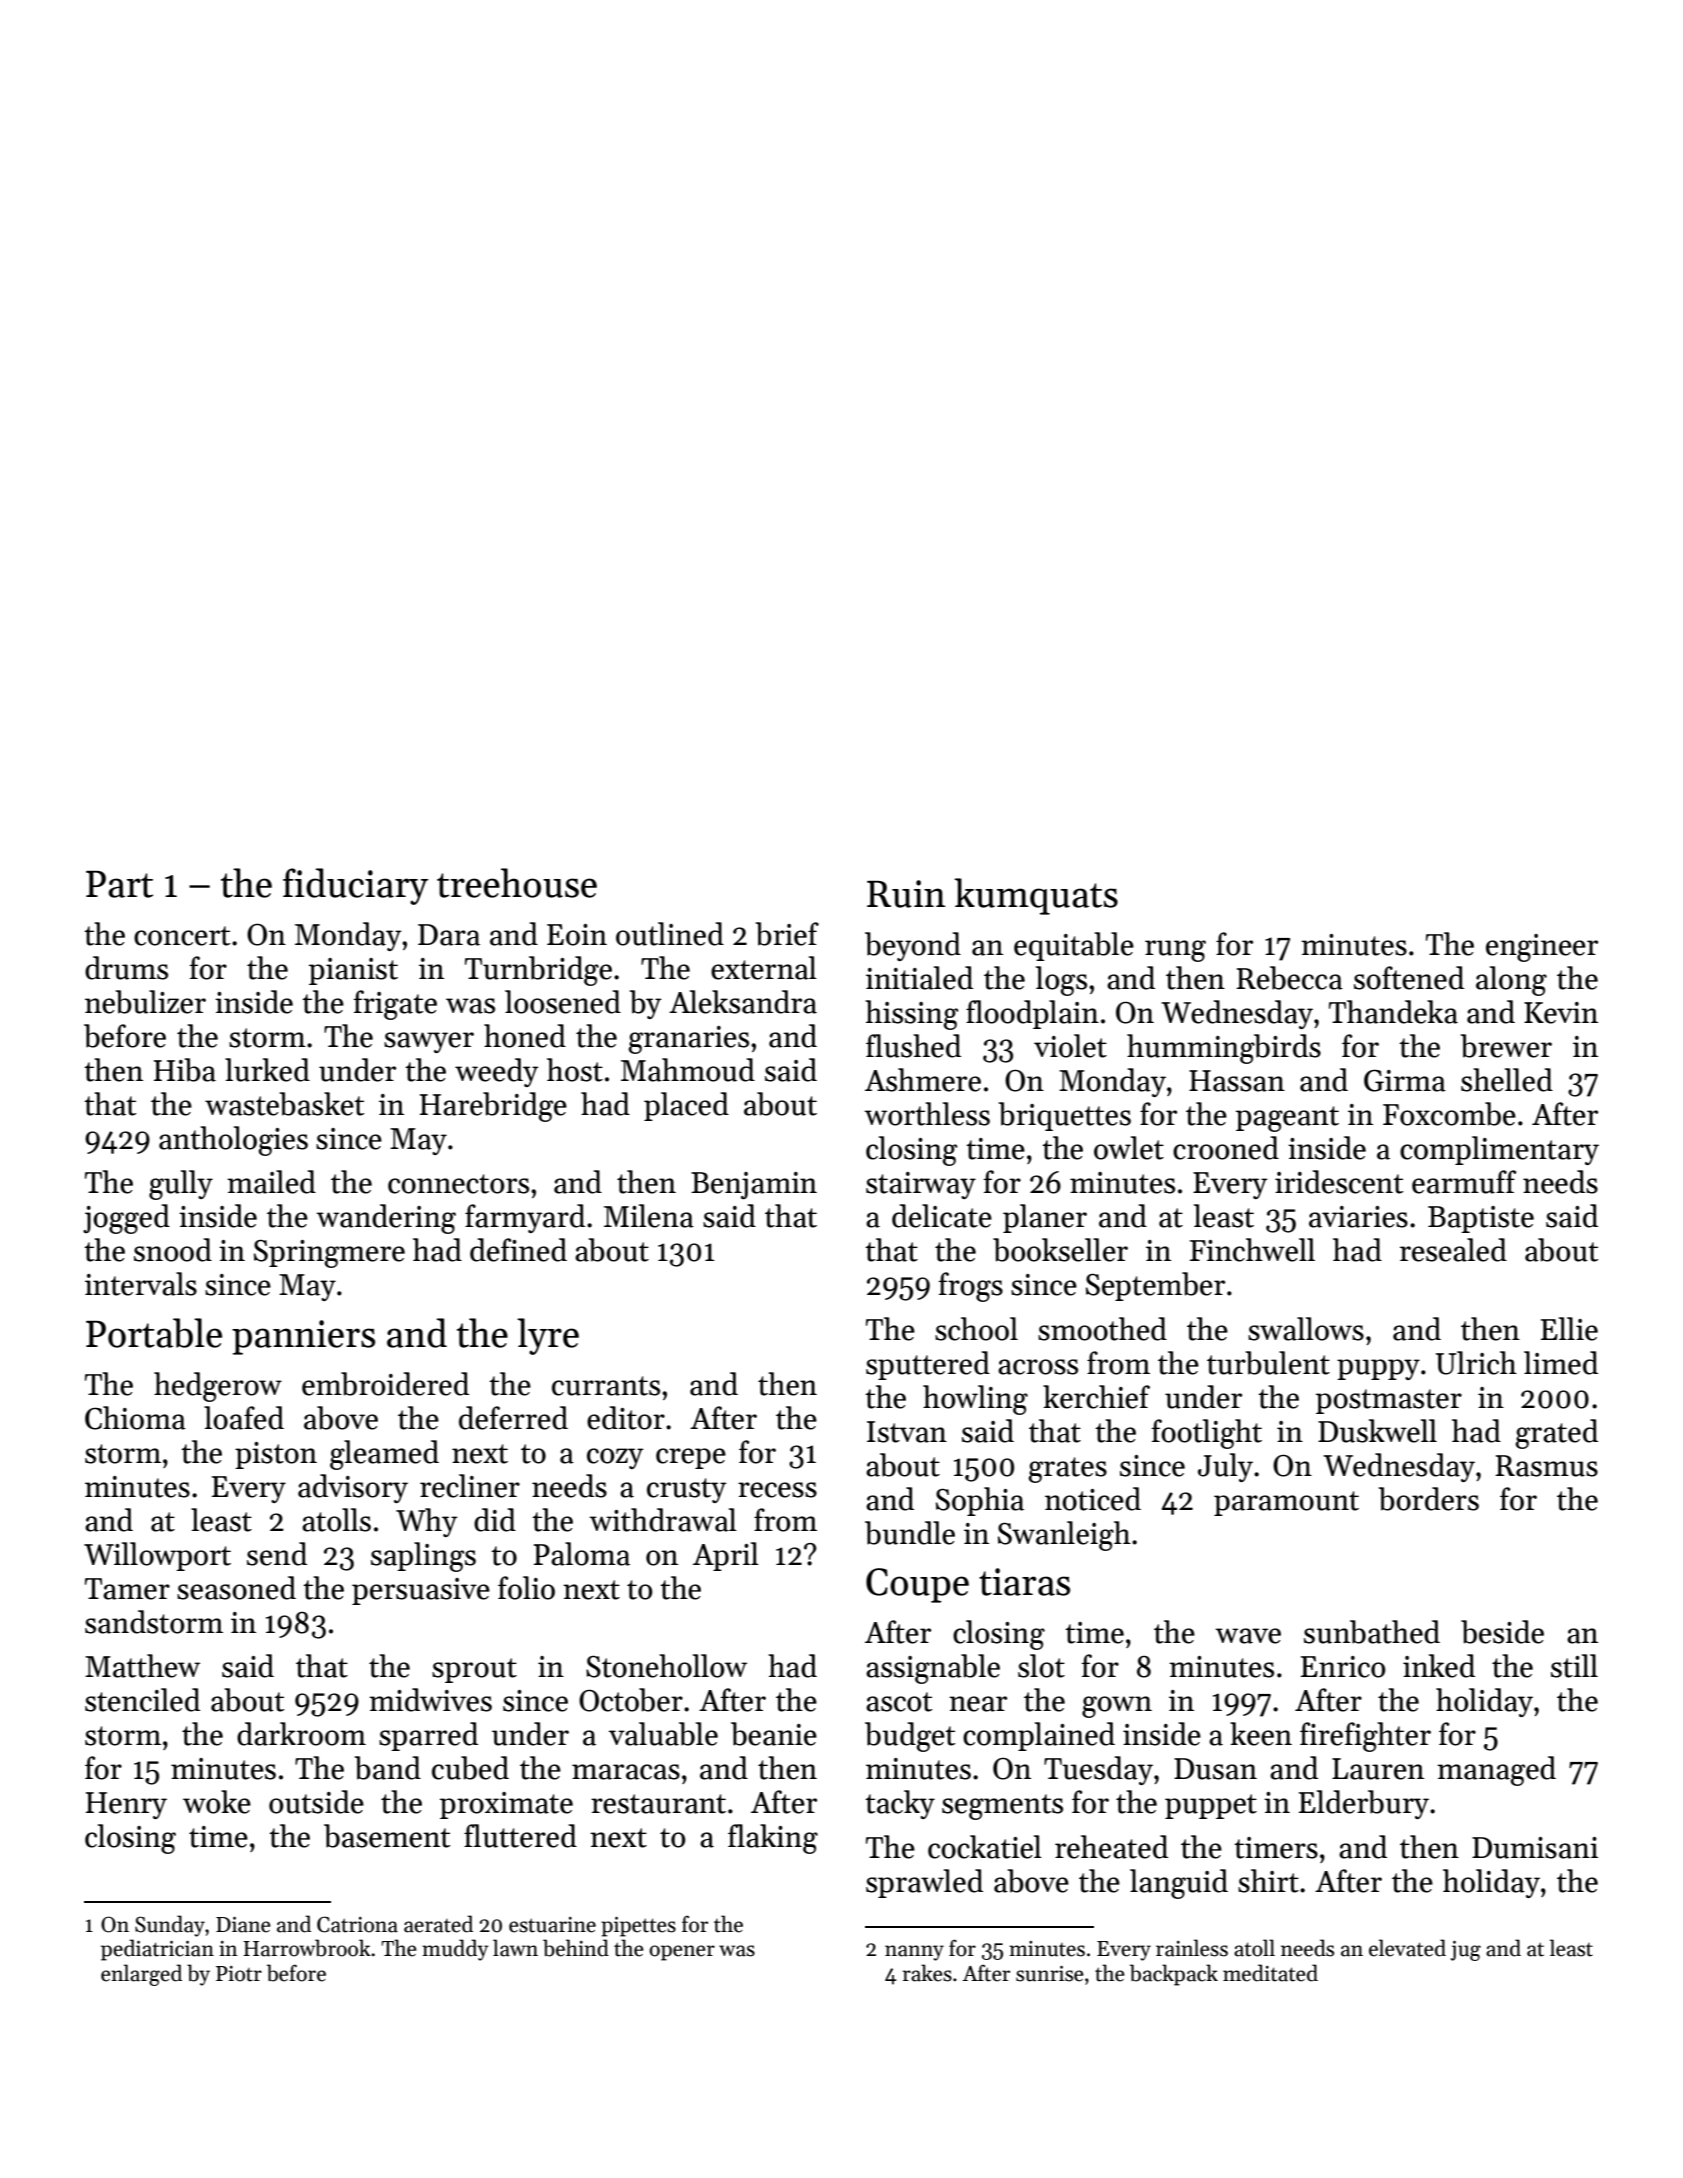  What do you see at coordinates (145, 1002) in the page?
I see `nebulizer` at bounding box center [145, 1002].
